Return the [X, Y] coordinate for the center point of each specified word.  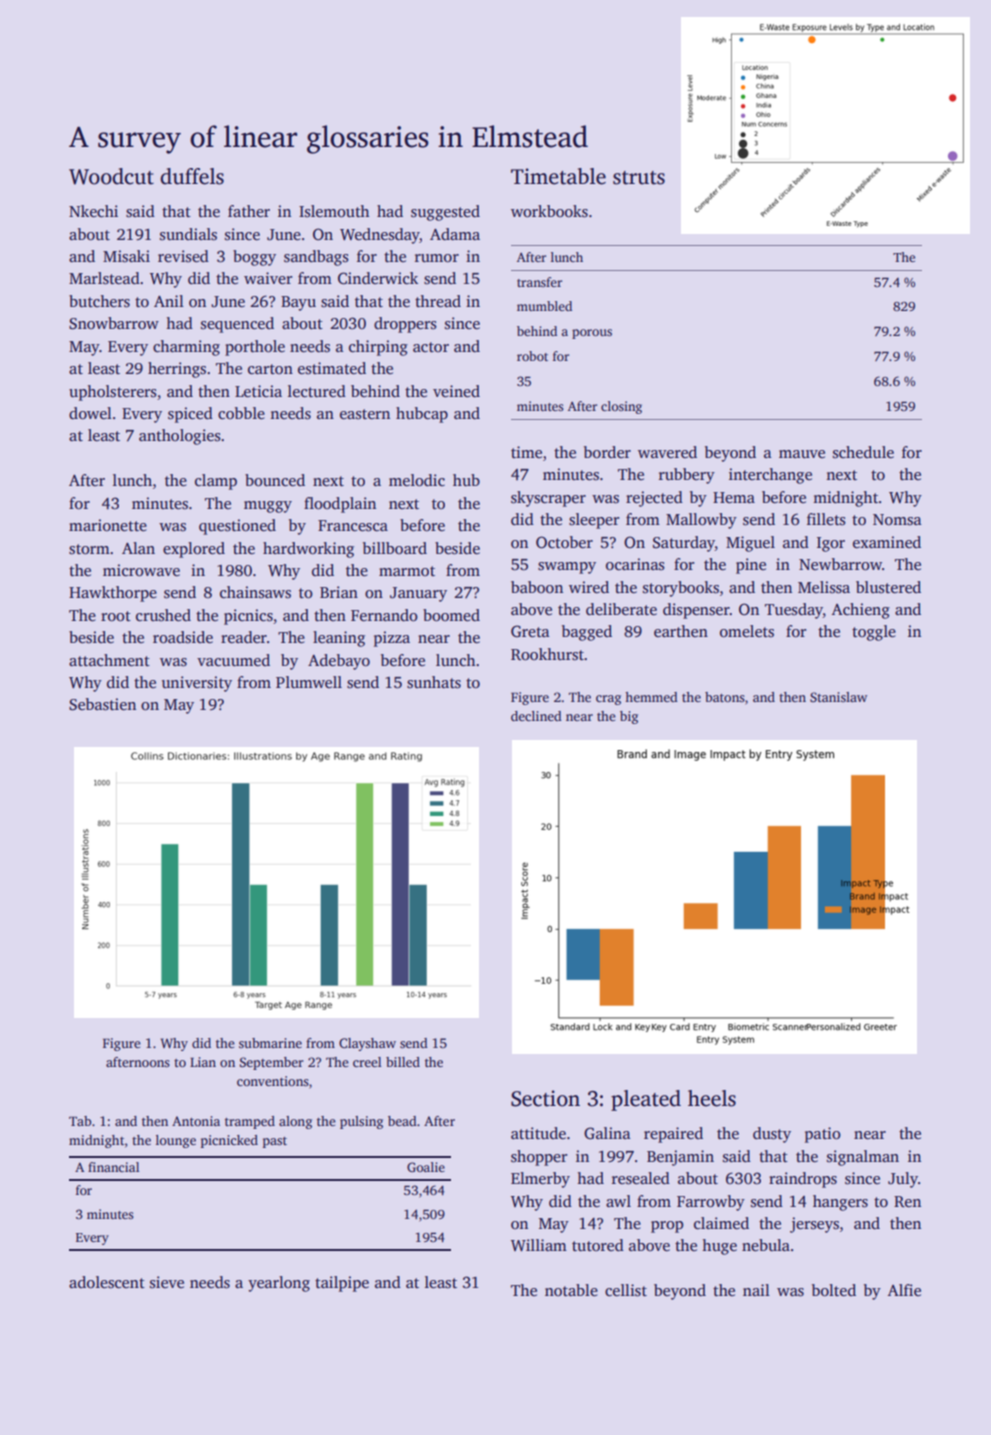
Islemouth [334, 211]
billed [403, 1062]
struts [639, 178]
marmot [407, 571]
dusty [772, 1135]
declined [536, 716]
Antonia [196, 1121]
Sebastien [102, 704]
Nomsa [897, 520]
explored [194, 550]
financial [113, 1167]
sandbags [316, 258]
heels [712, 1098]
